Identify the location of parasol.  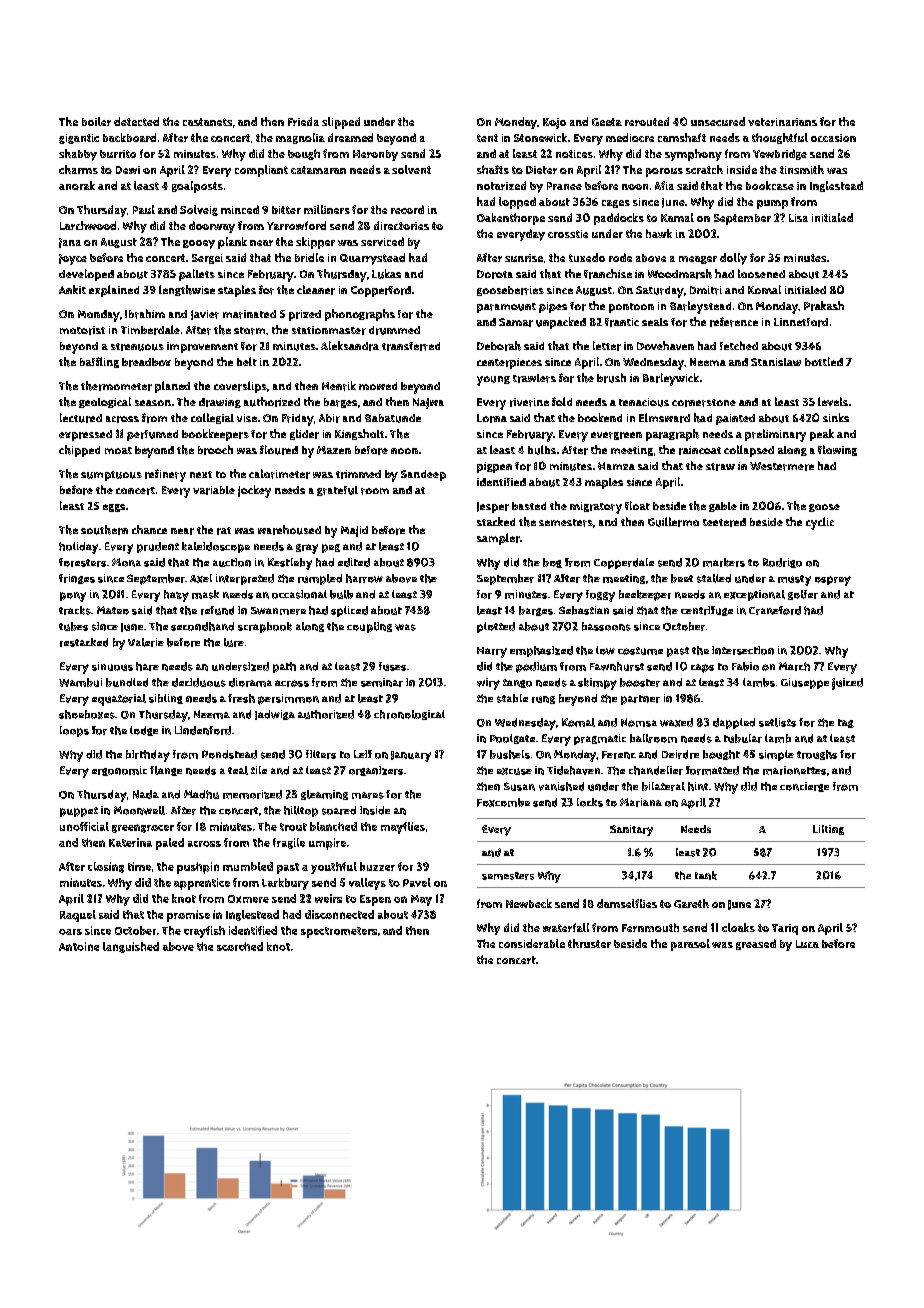
(690, 945).
